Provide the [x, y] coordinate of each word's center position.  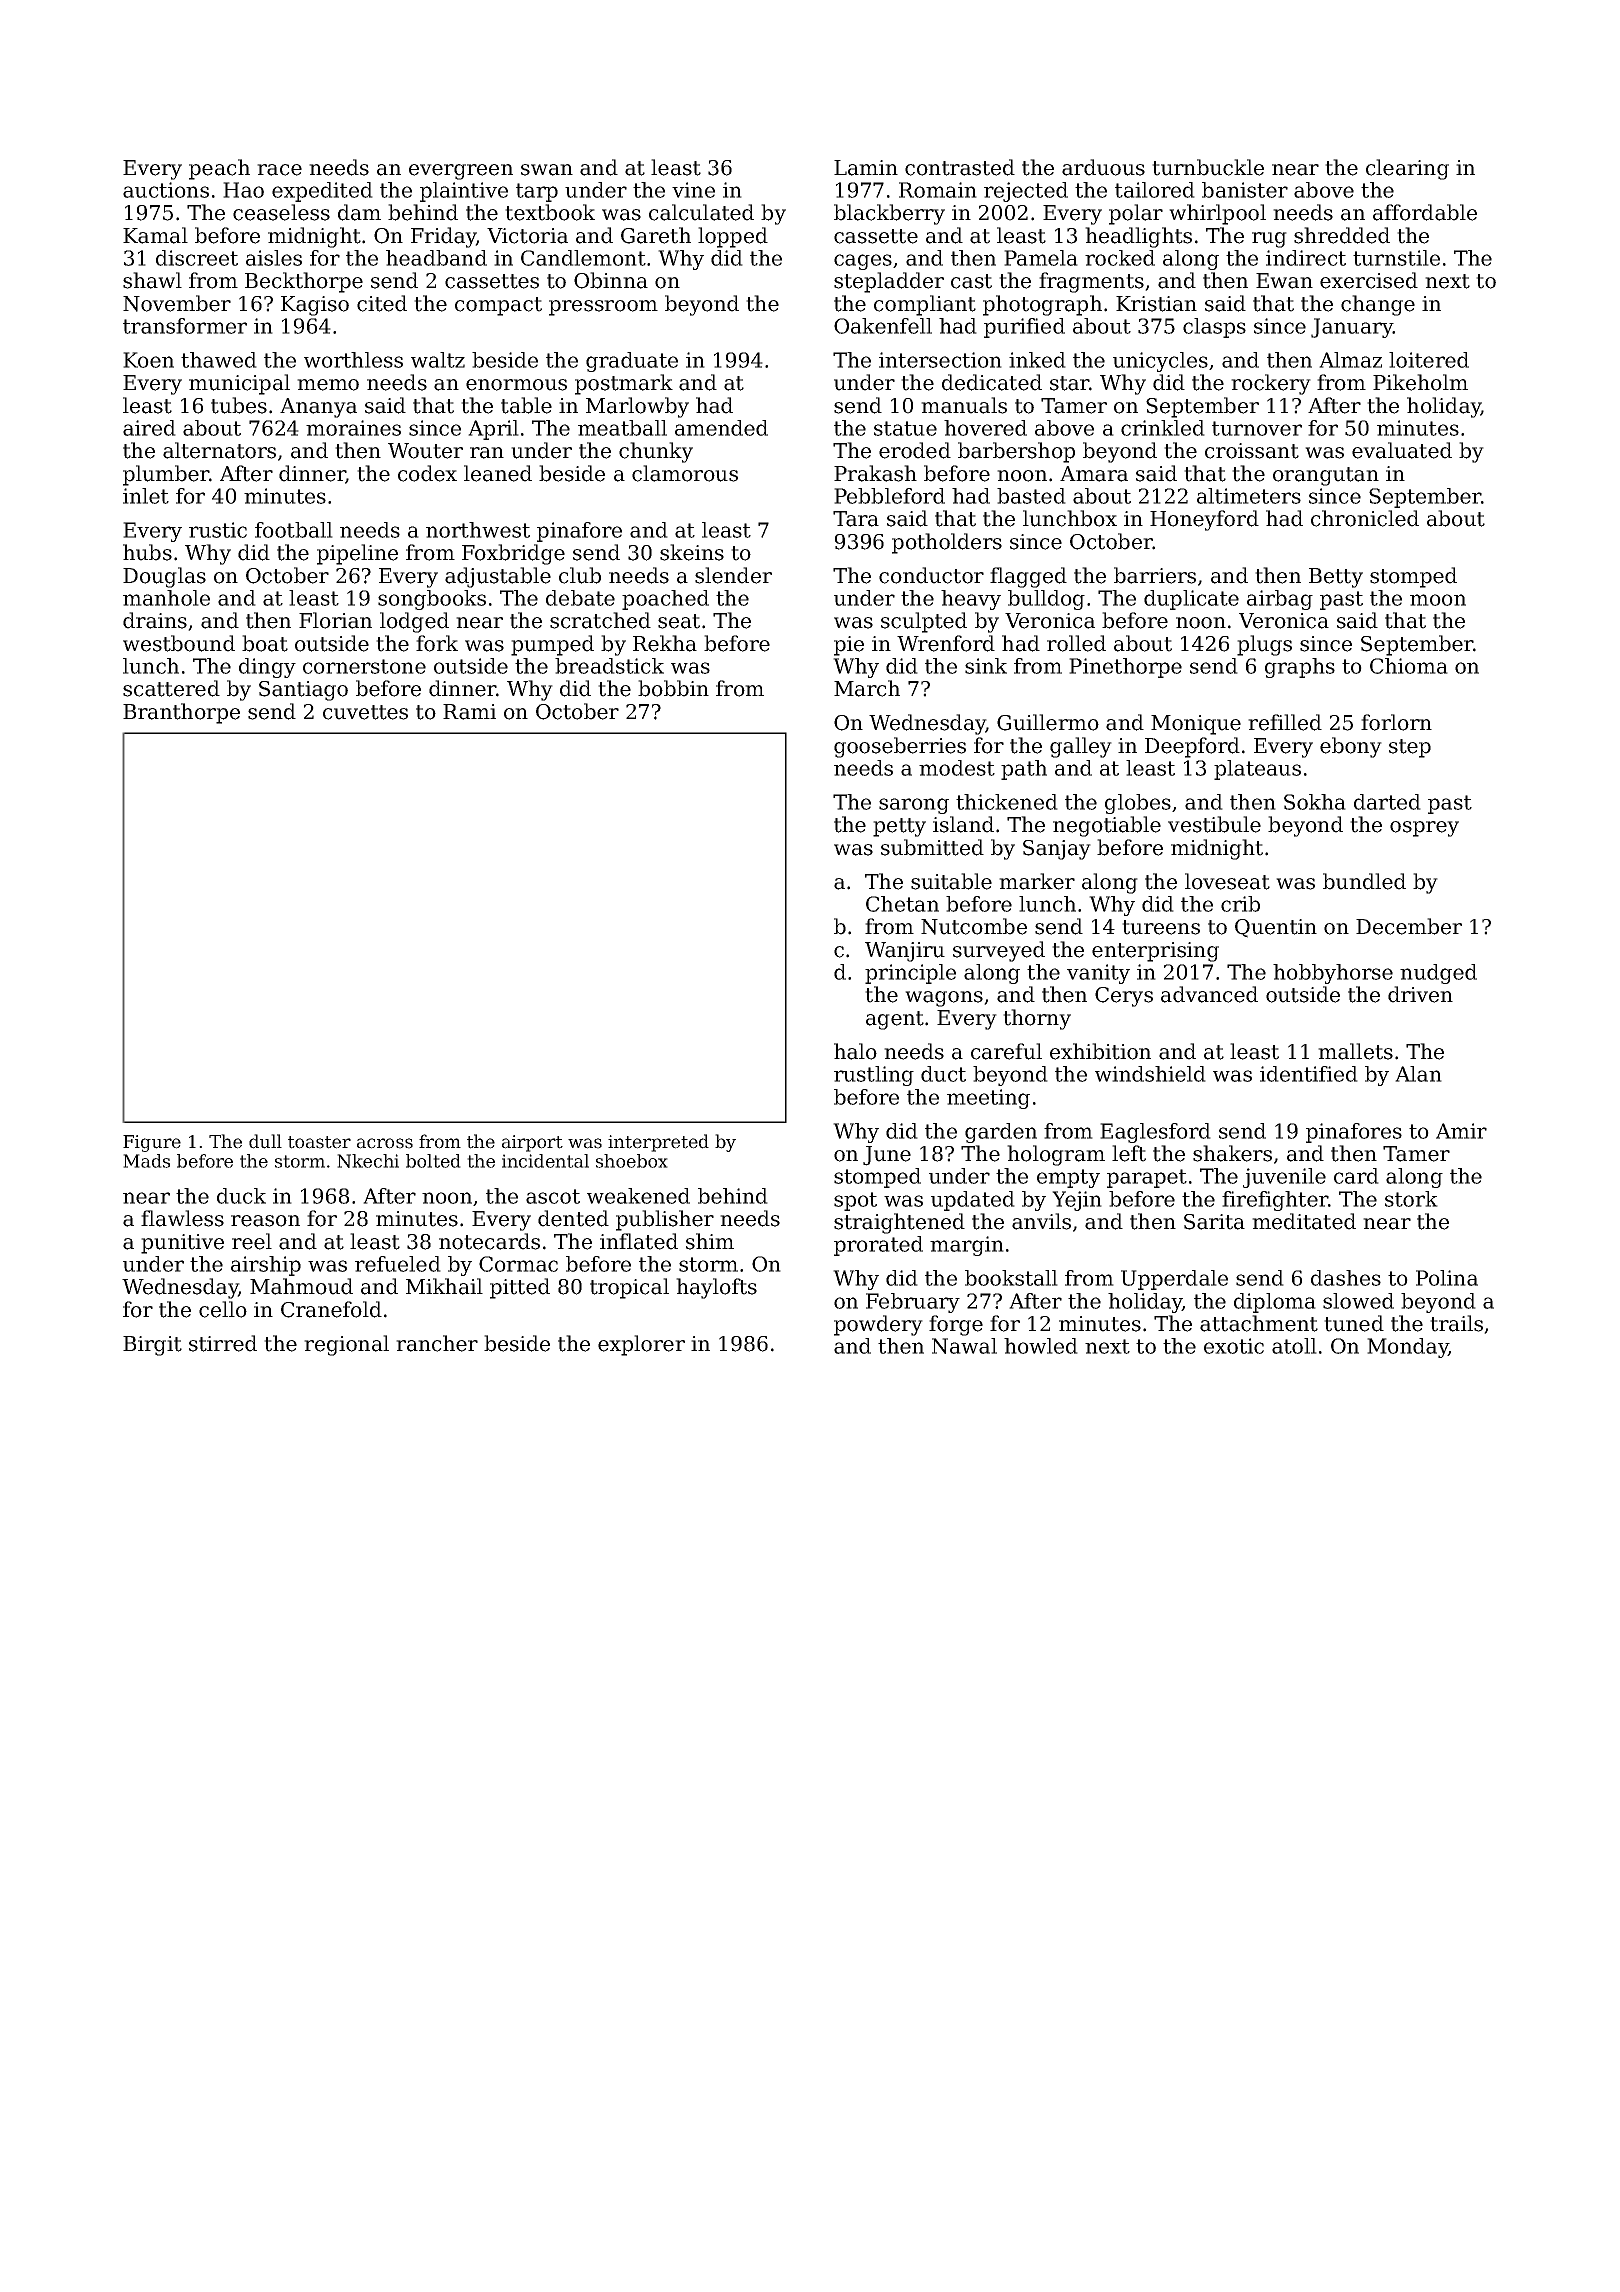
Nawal [964, 1346]
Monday [1408, 1348]
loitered [1429, 360]
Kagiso [315, 306]
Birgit [152, 1346]
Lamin [866, 168]
